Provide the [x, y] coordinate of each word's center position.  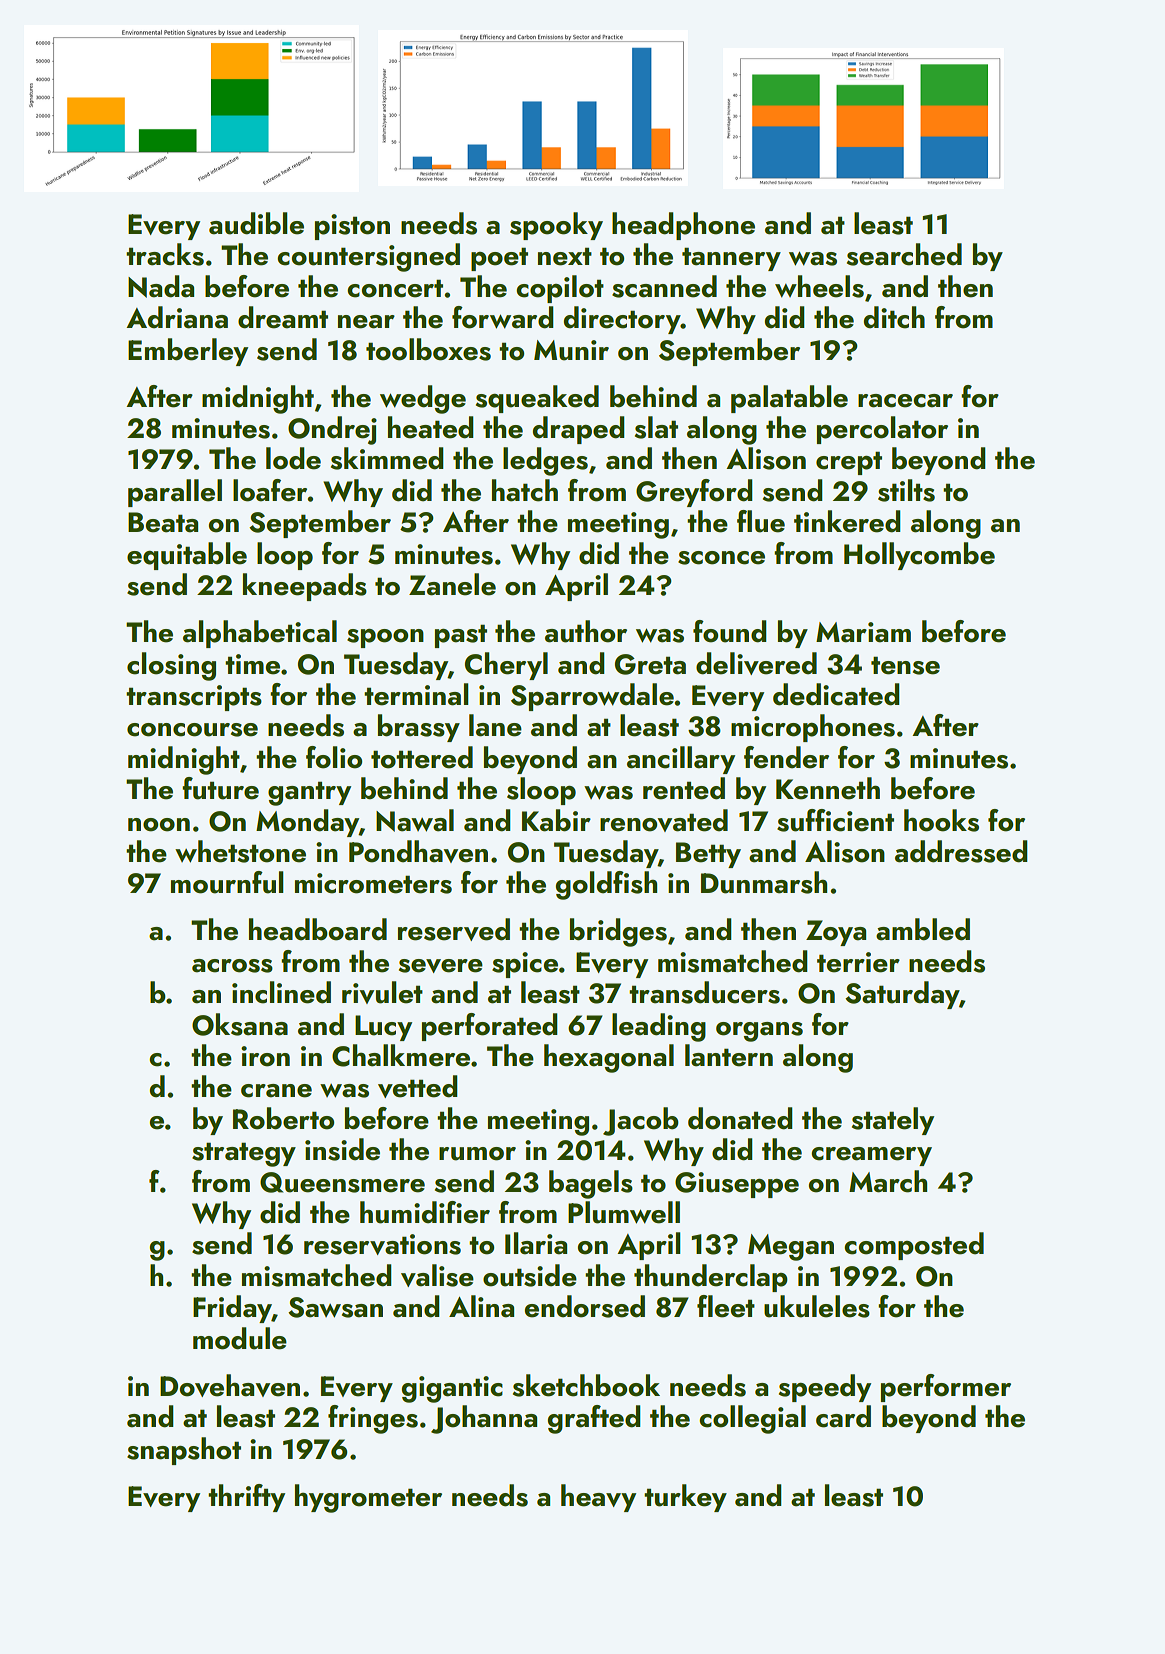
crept [849, 463]
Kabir [556, 820]
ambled [923, 929]
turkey [685, 1498]
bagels [591, 1184]
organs [759, 1032]
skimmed [387, 458]
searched [904, 254]
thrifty [246, 1498]
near [366, 322]
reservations [382, 1244]
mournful [227, 882]
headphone [683, 226]
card [843, 1416]
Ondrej [332, 430]
